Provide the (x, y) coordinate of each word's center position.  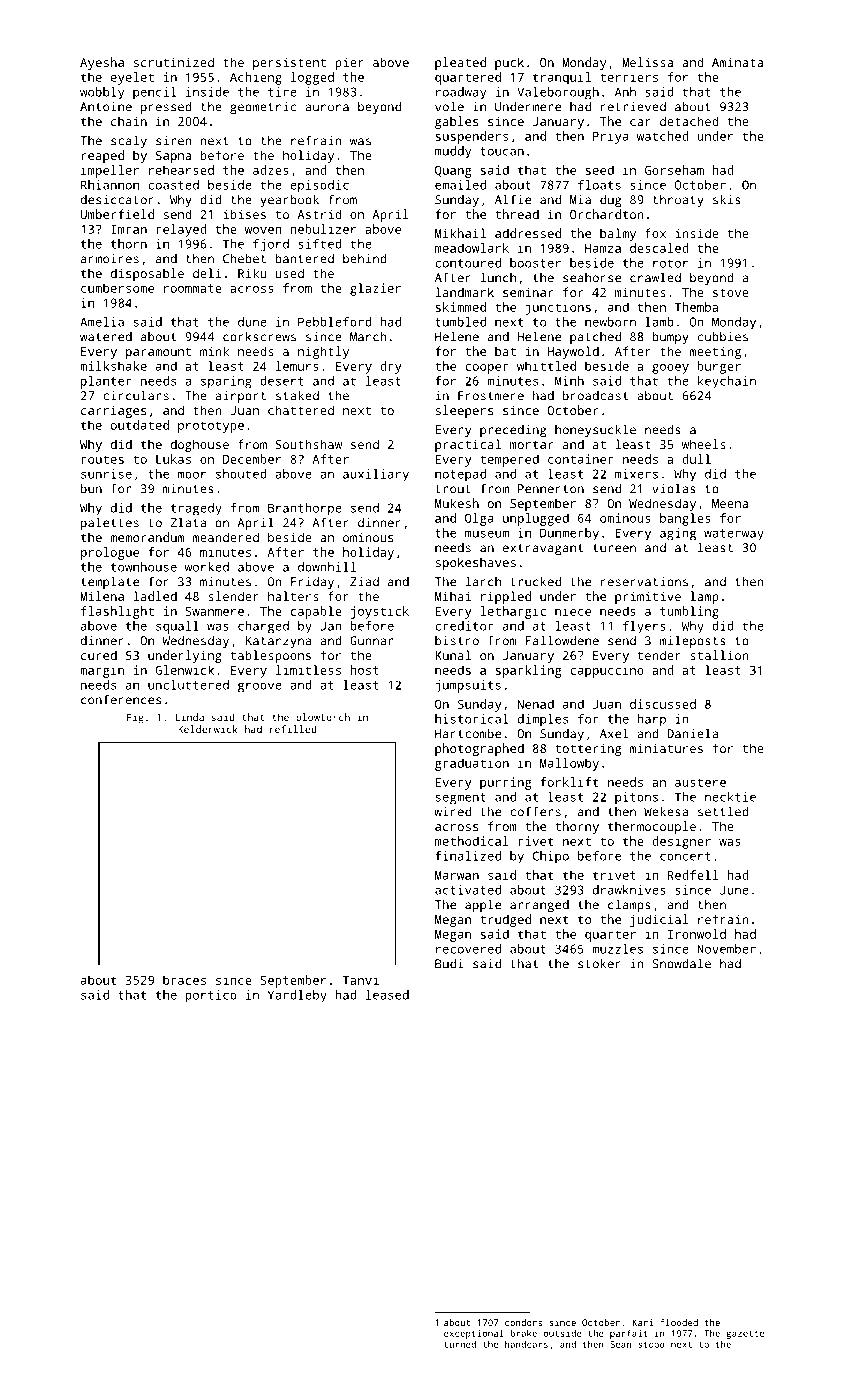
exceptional (474, 1334)
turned (460, 1344)
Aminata (737, 62)
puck (509, 63)
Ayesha (102, 63)
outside (563, 1333)
